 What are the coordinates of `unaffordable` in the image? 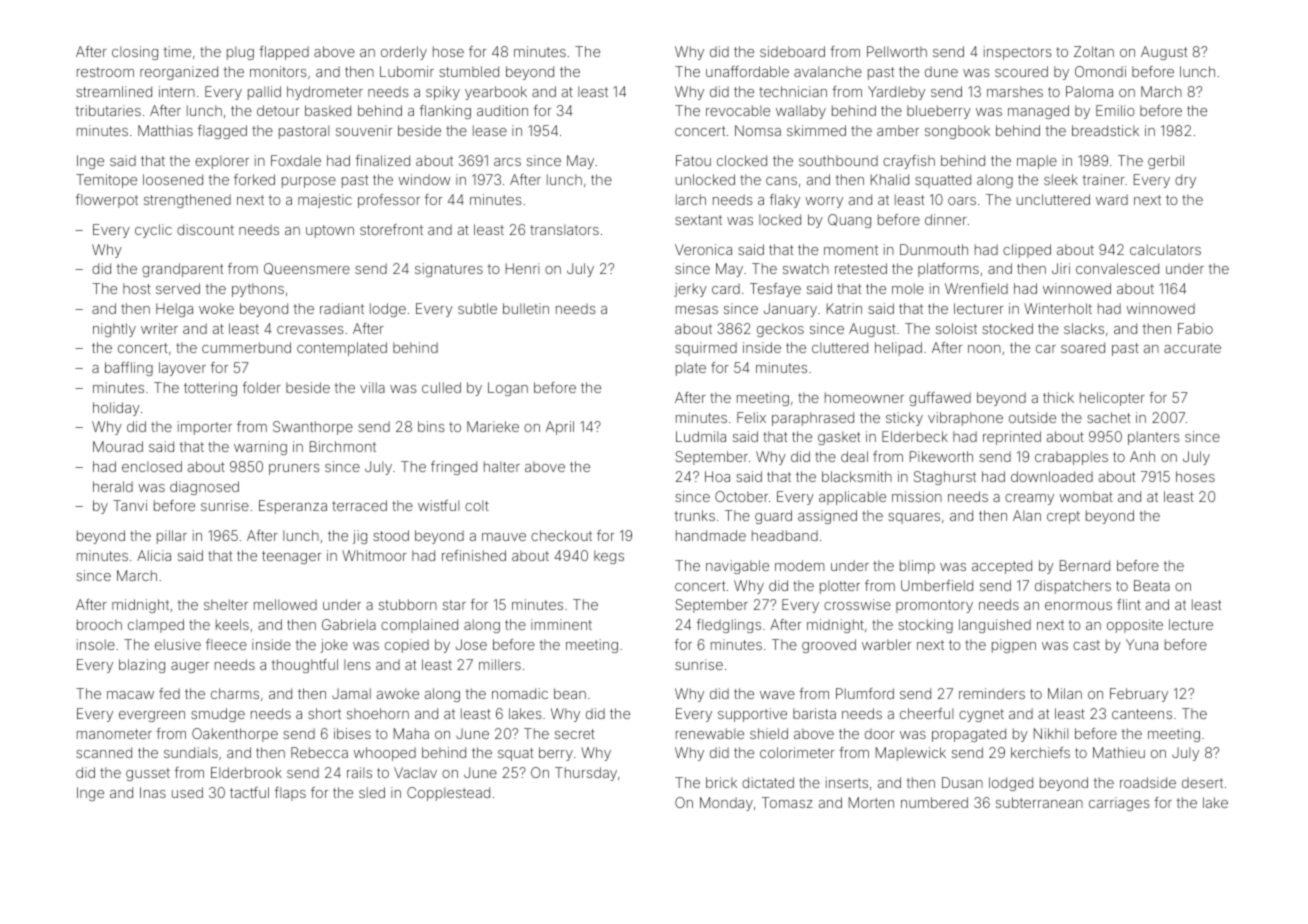 It's located at (747, 71).
